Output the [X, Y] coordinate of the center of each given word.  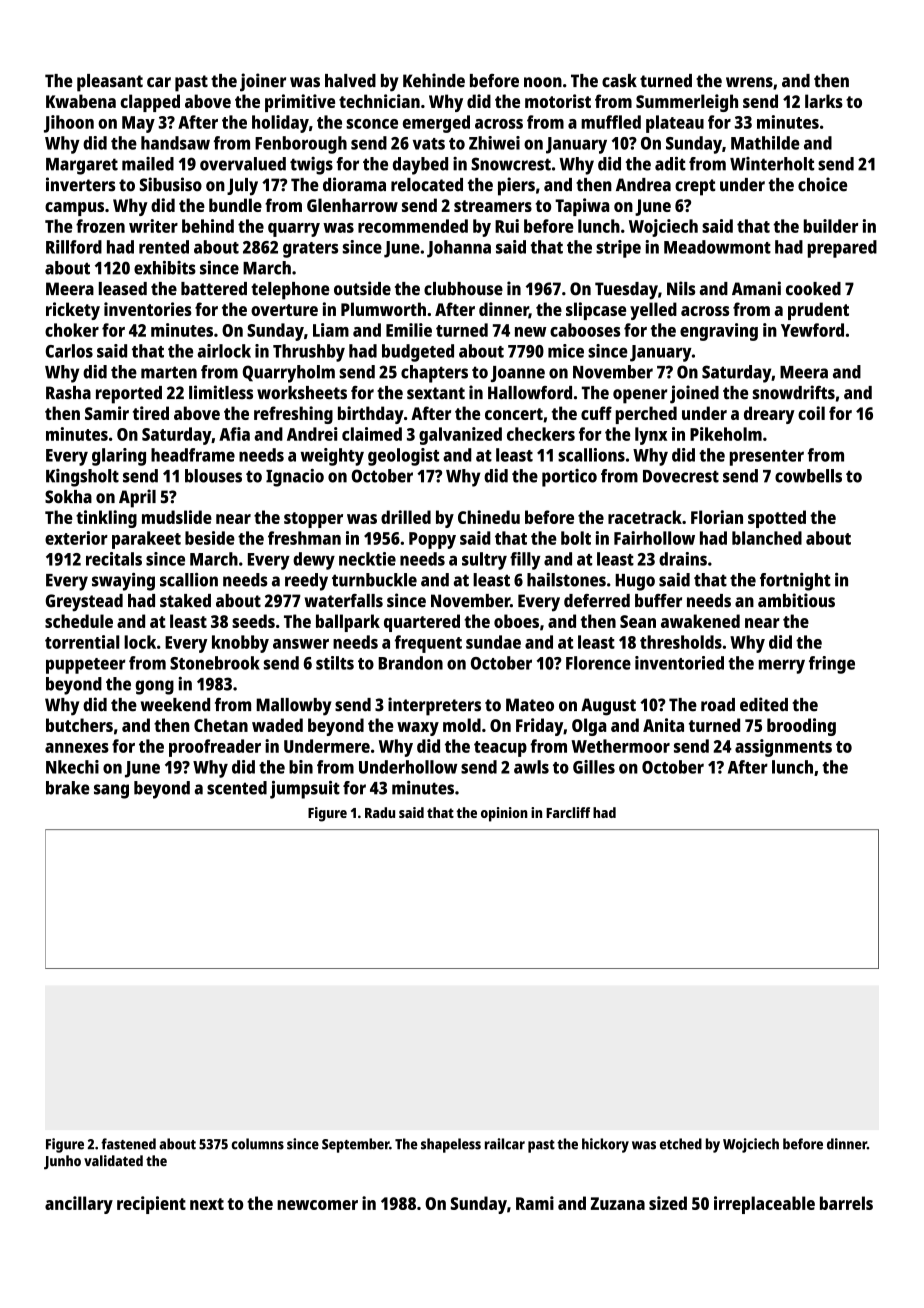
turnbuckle [374, 580]
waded [277, 725]
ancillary [79, 1205]
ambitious [796, 600]
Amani [756, 288]
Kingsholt [82, 478]
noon [543, 82]
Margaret [82, 166]
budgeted [418, 353]
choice [822, 184]
